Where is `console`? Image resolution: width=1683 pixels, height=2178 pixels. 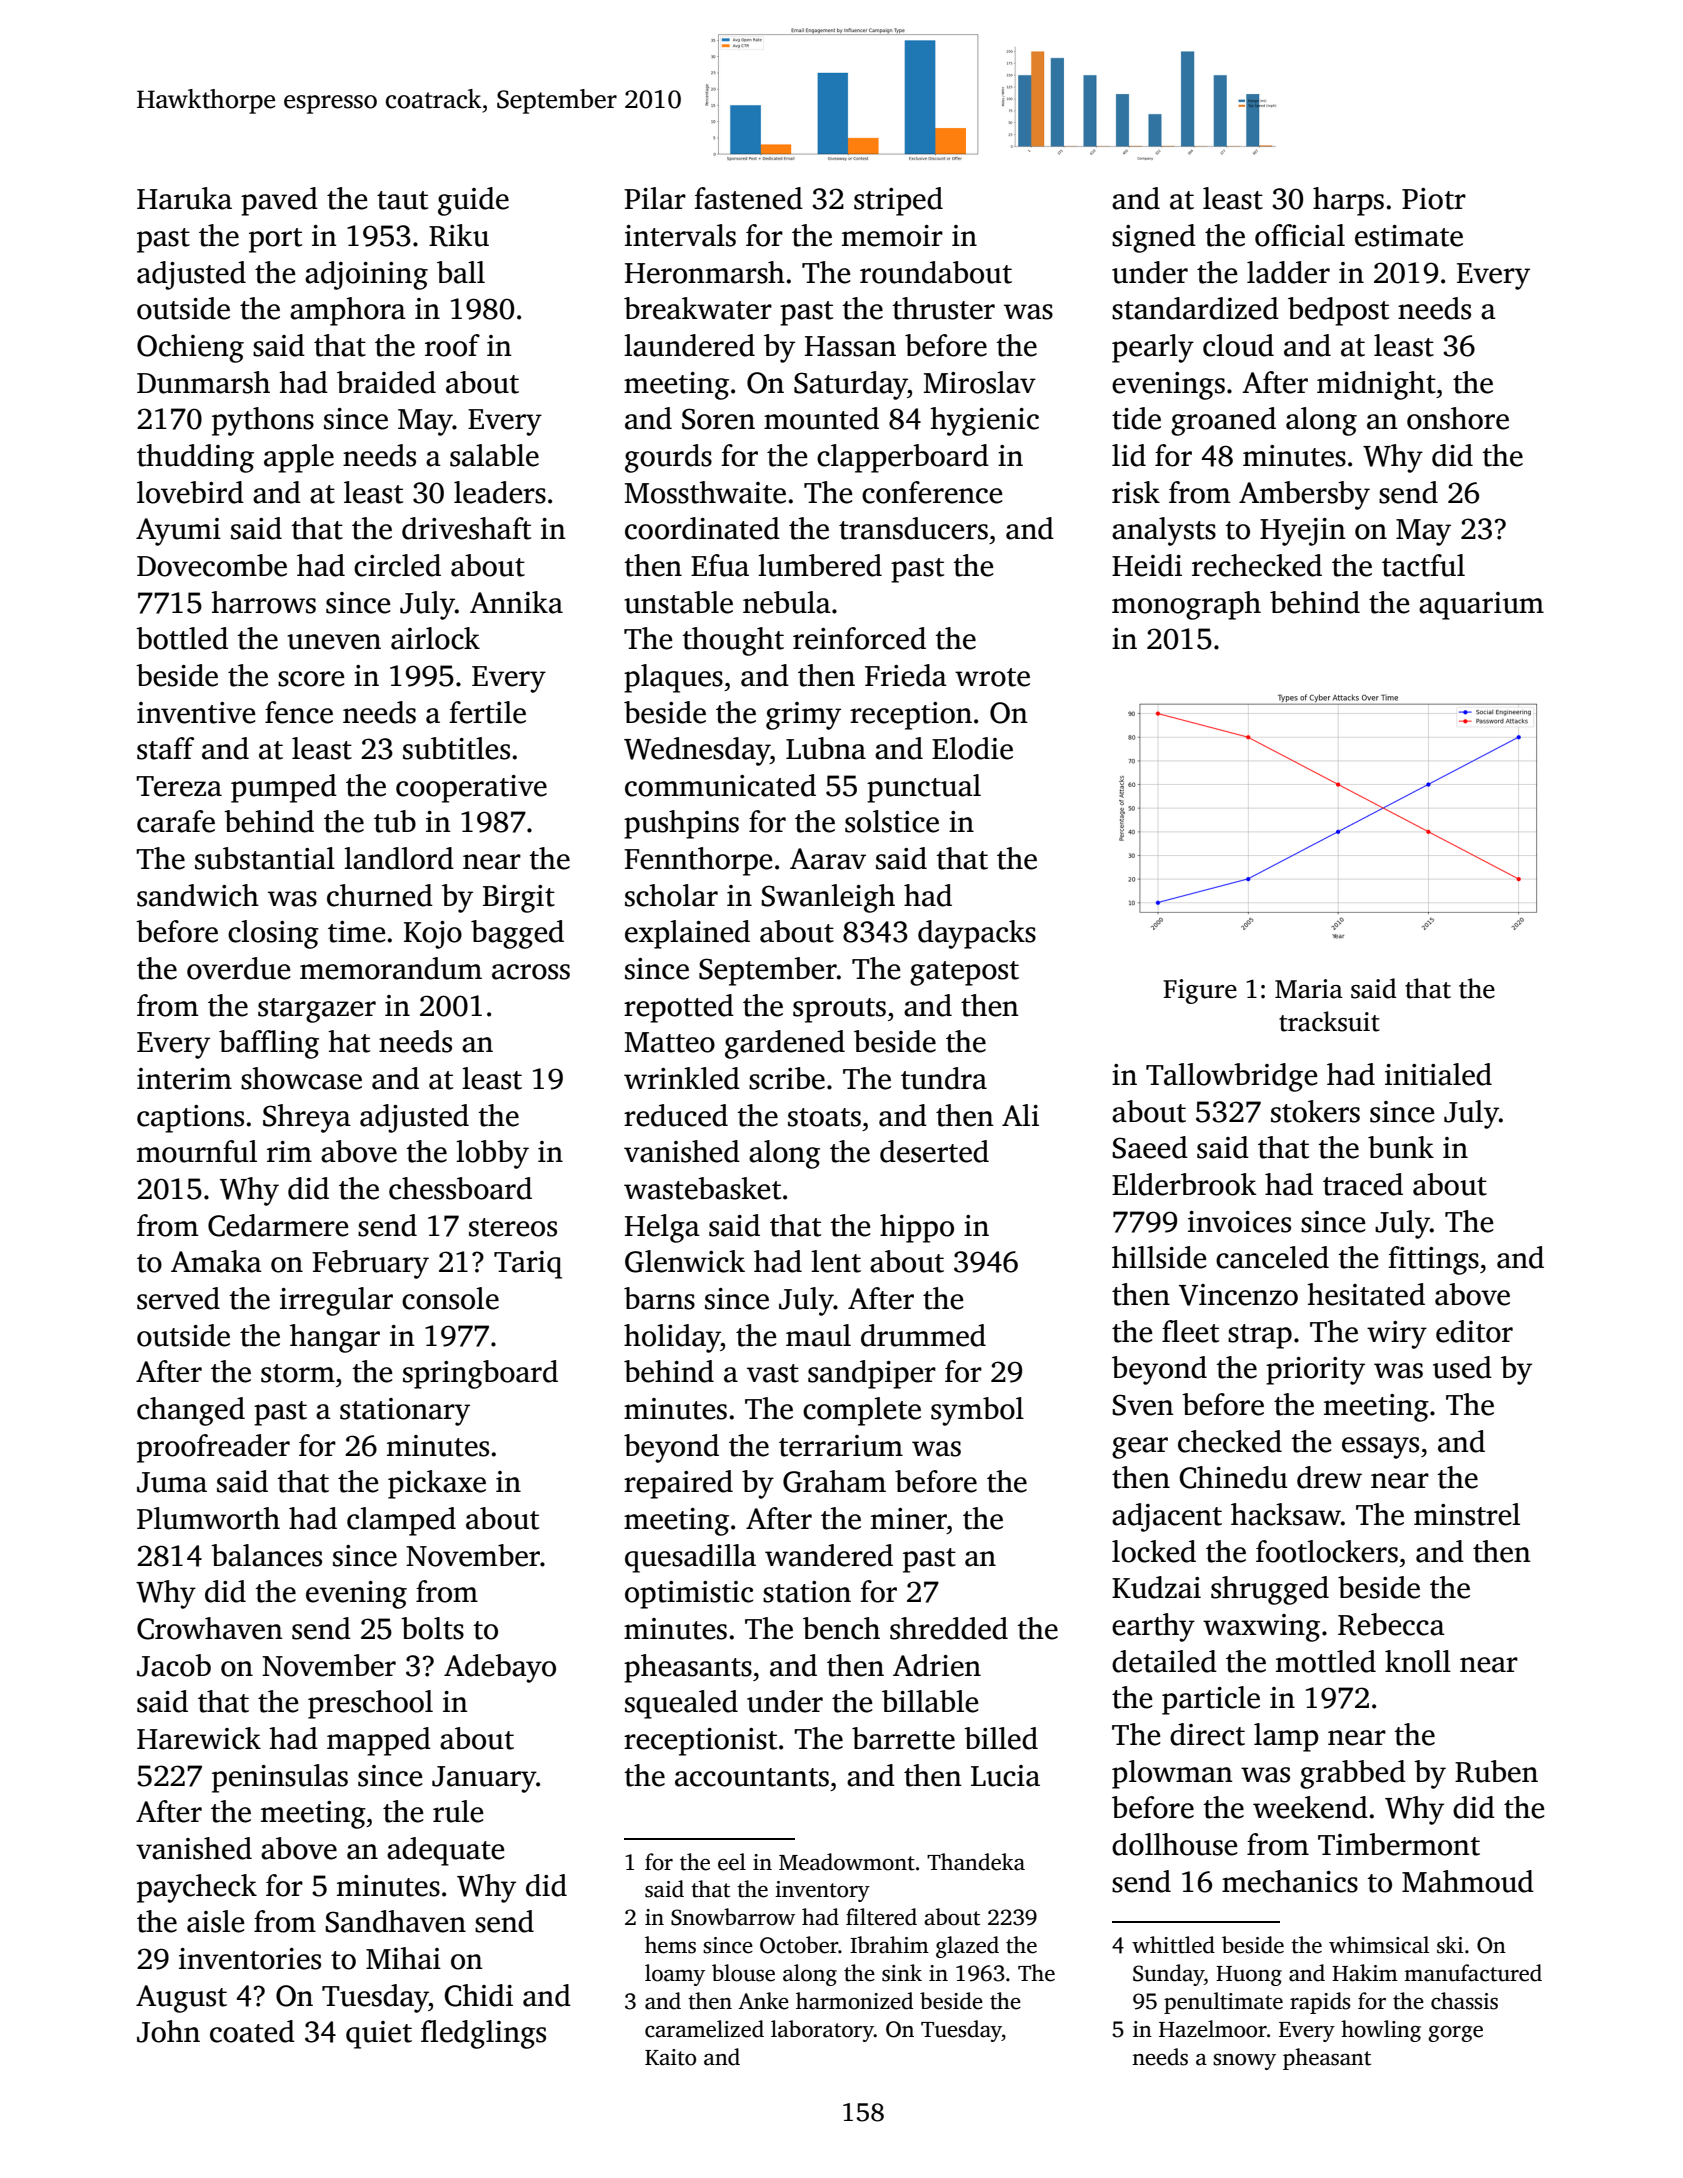
console is located at coordinates (450, 1298).
